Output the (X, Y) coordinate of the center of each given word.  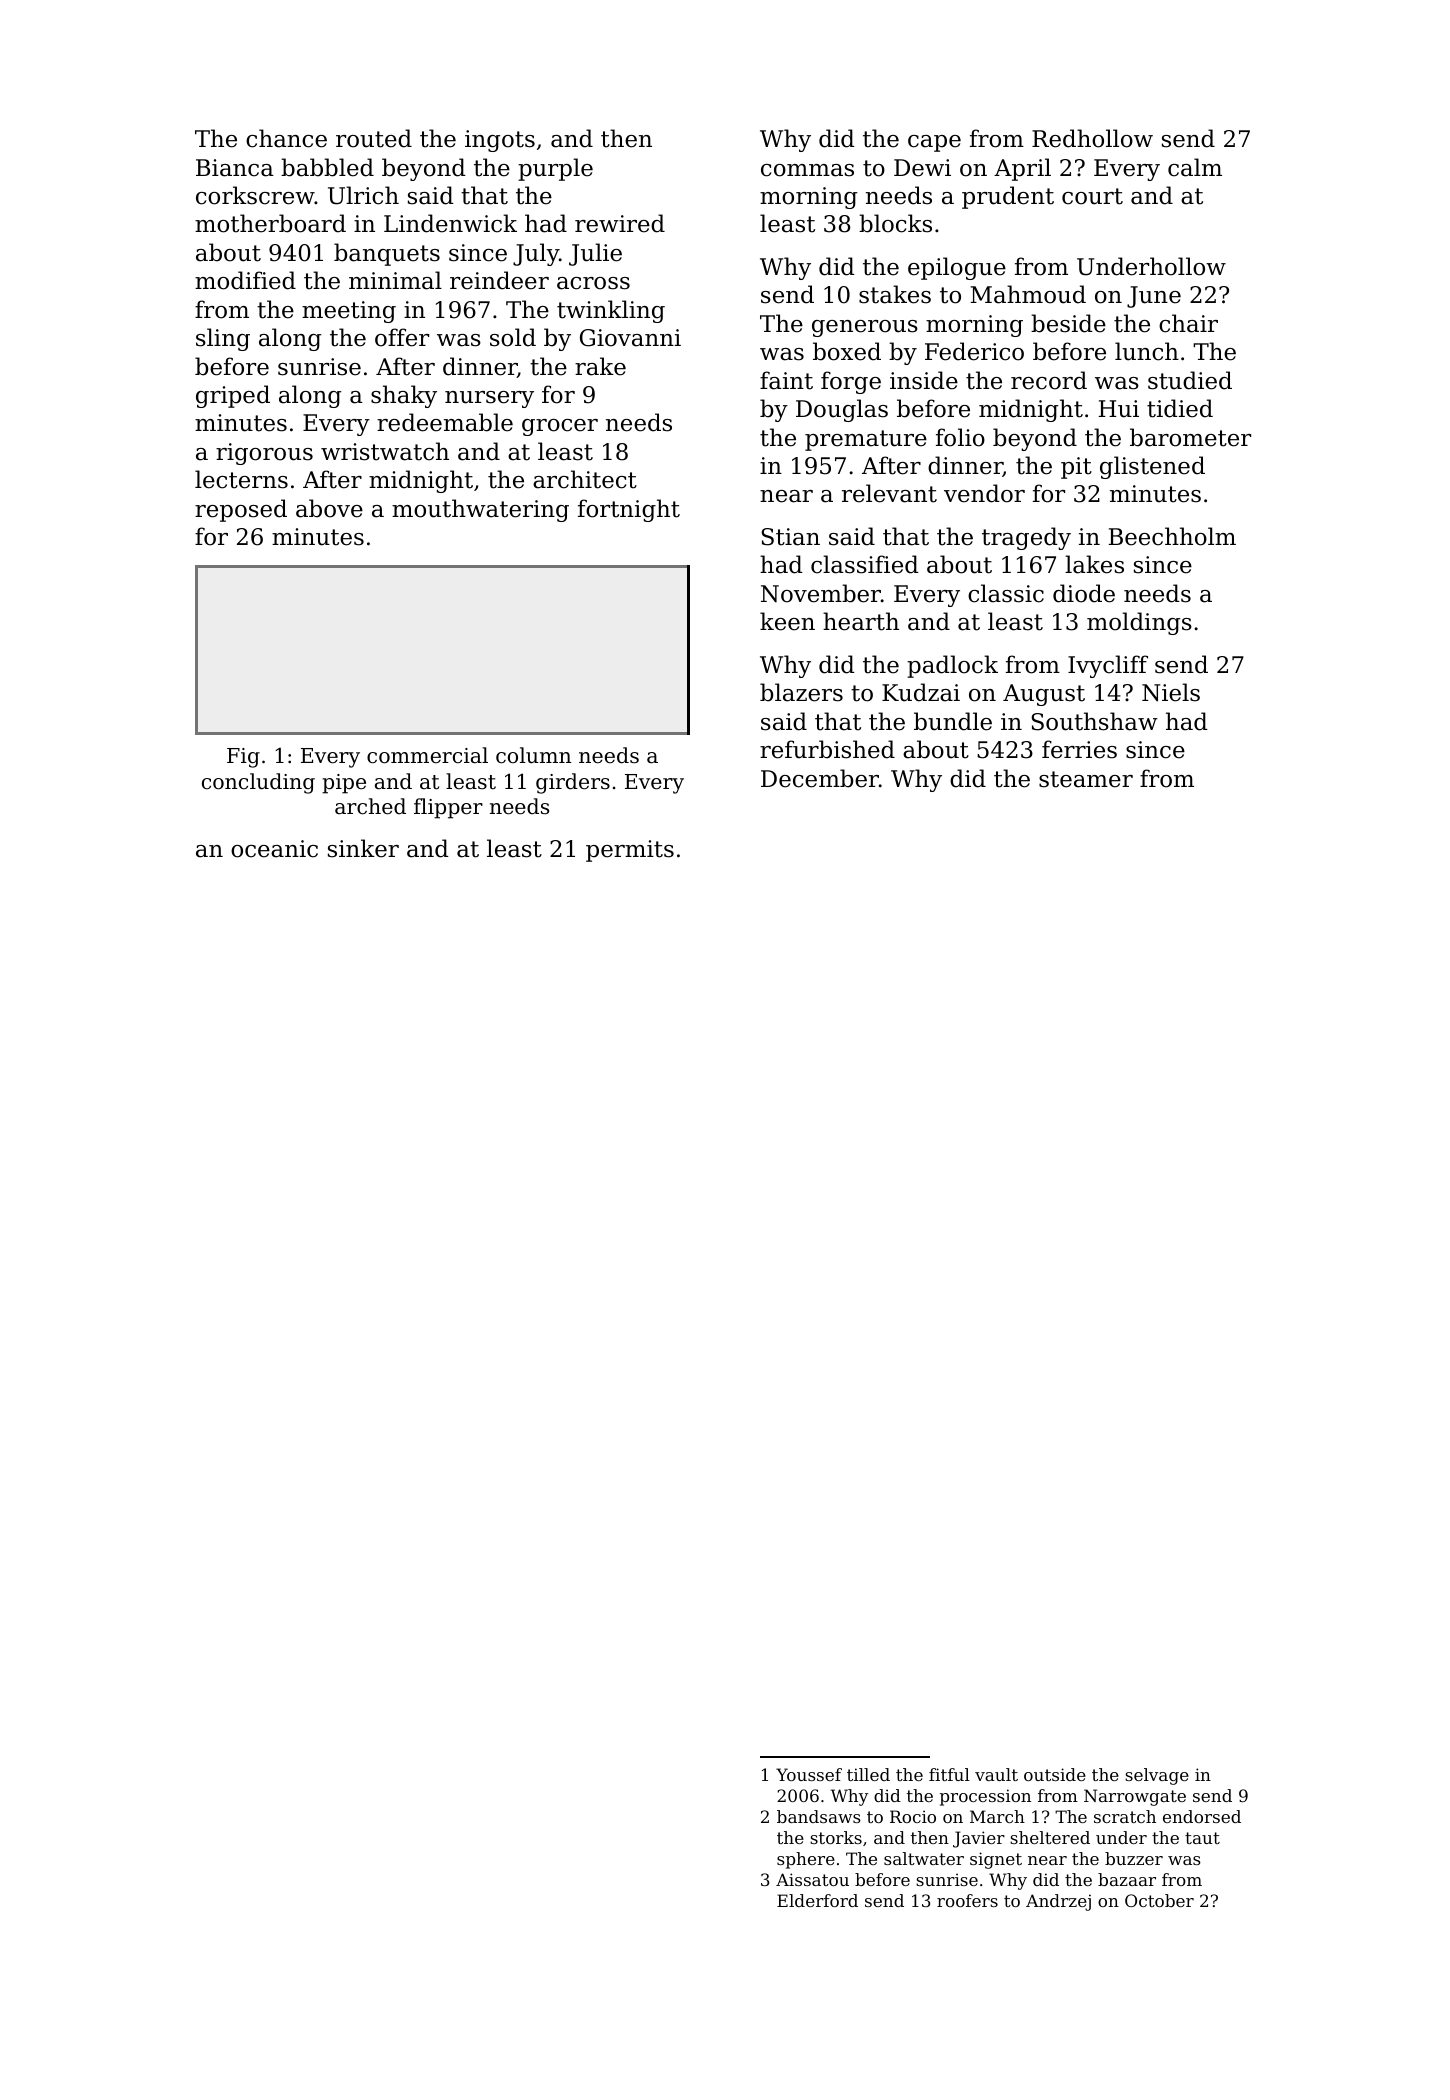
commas (807, 170)
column (533, 755)
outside (1055, 1774)
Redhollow (1092, 138)
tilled (868, 1774)
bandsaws (819, 1816)
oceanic (274, 849)
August (1044, 695)
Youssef (809, 1774)
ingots (500, 141)
